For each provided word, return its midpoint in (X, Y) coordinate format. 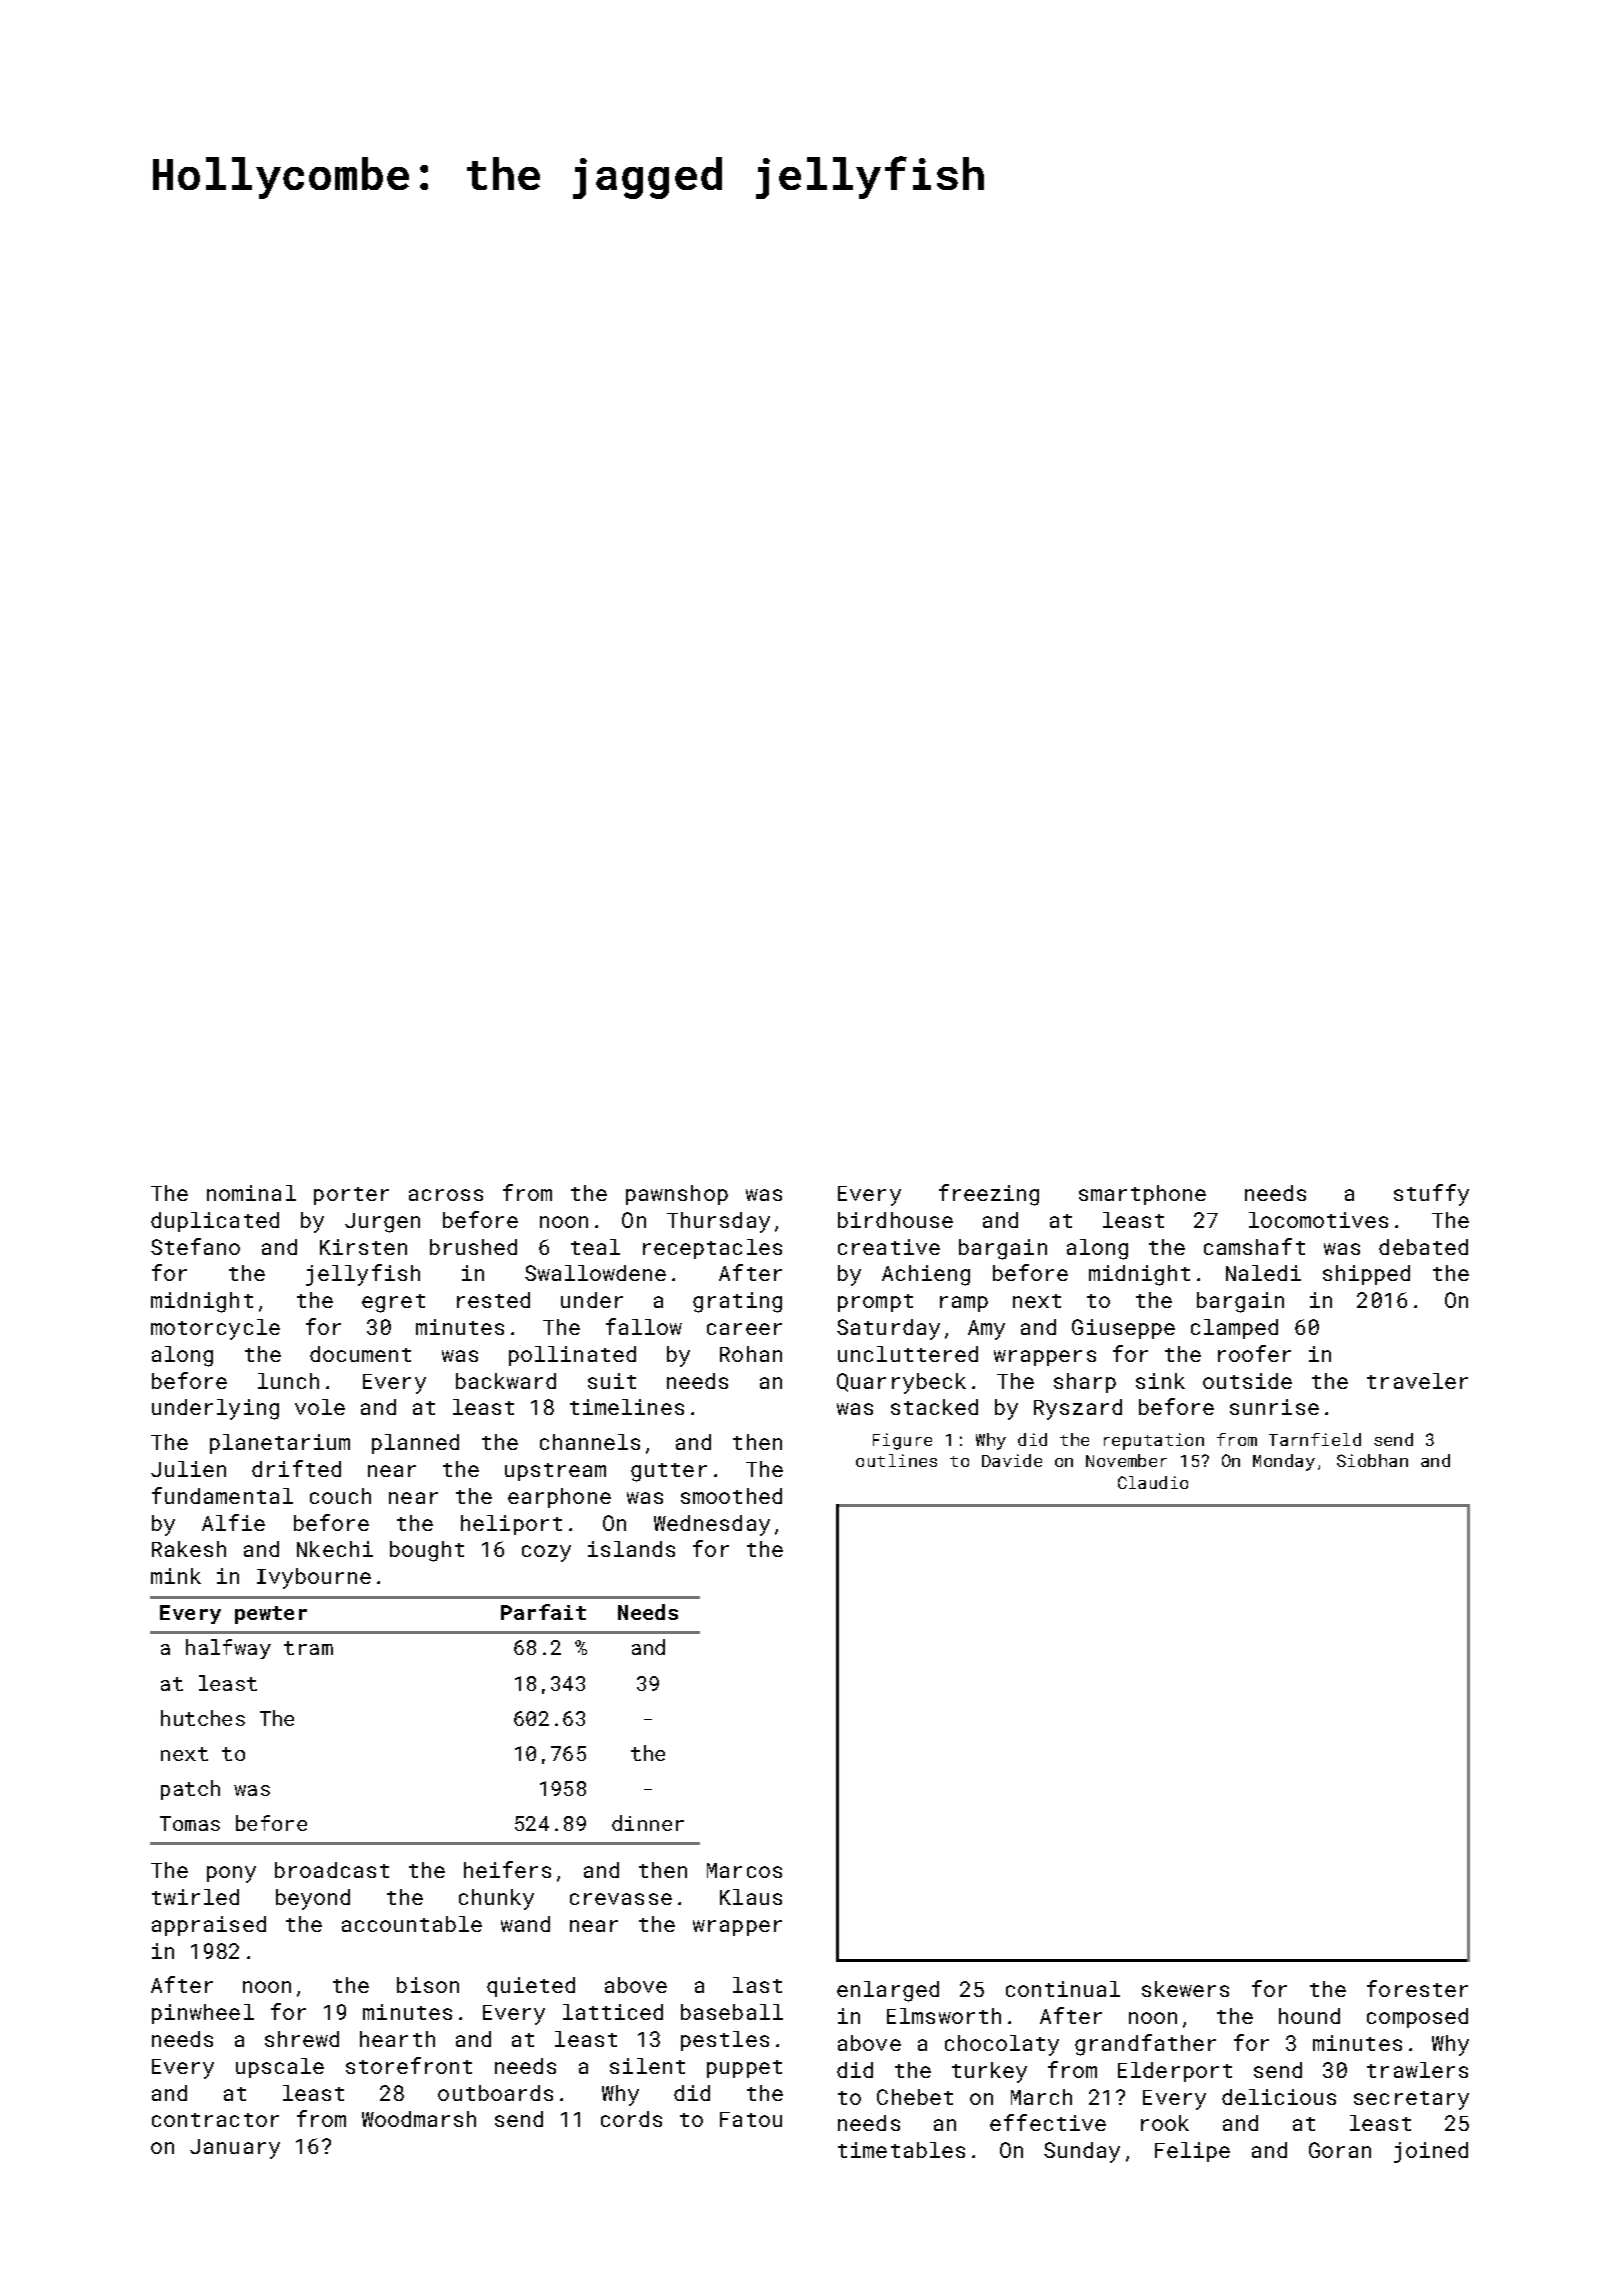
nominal (251, 1193)
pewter (271, 1615)
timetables (901, 2150)
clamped (1234, 1329)
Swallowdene (595, 1273)
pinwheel (203, 2014)
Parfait (543, 1612)
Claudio (1153, 1482)
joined (1431, 2152)
